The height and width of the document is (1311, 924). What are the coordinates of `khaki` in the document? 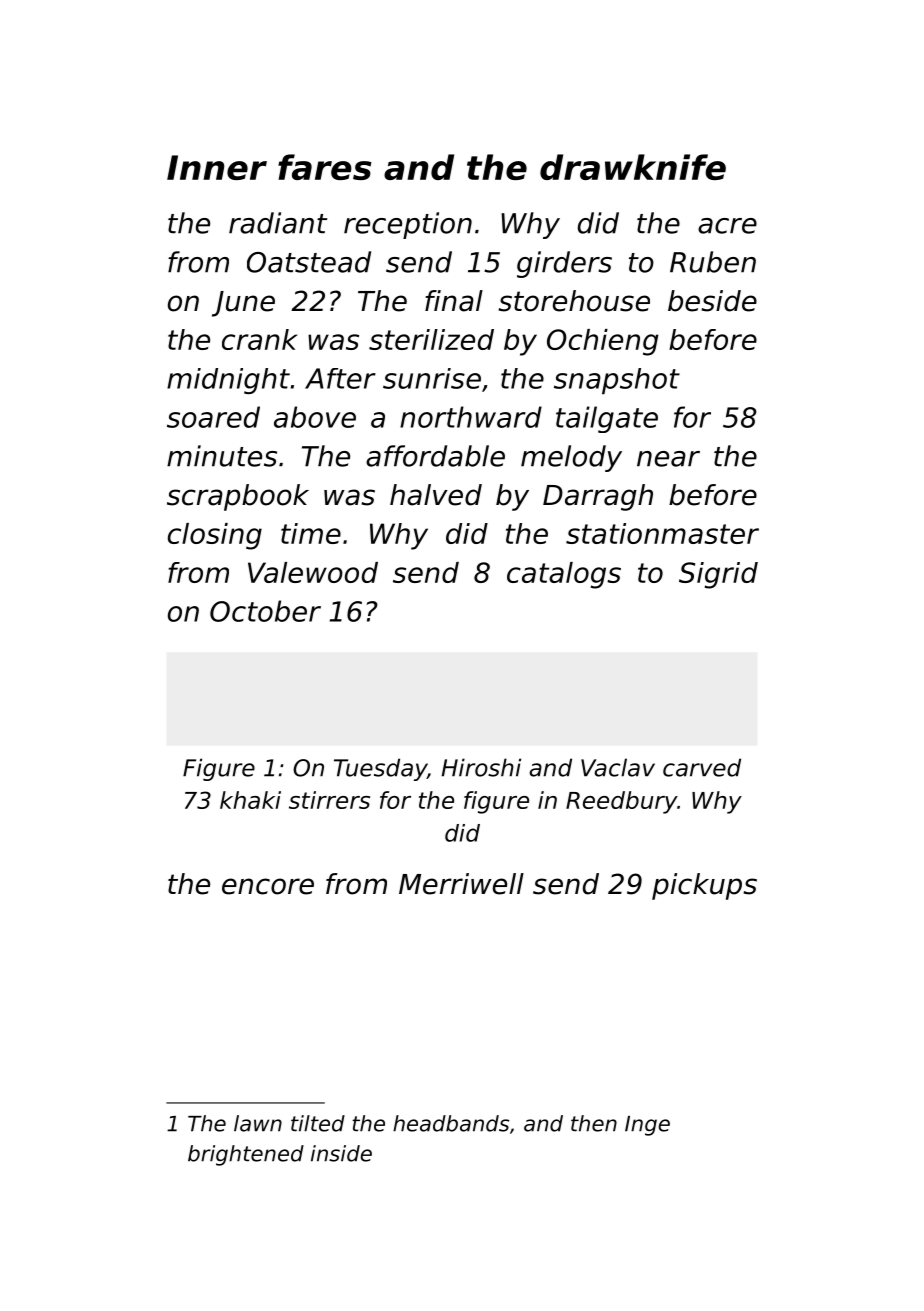 It's located at (250, 800).
